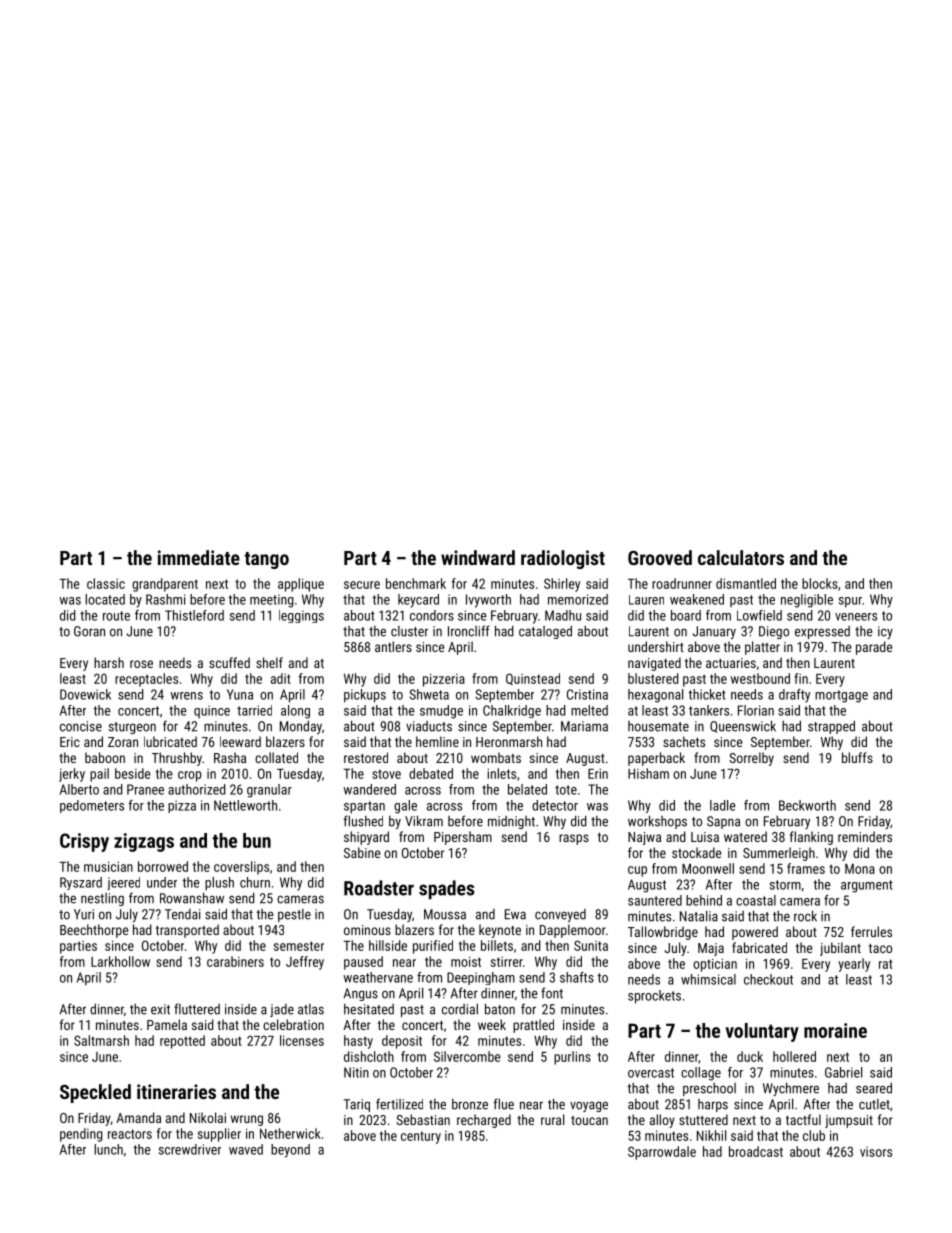 This screenshot has width=952, height=1233. I want to click on parade, so click(874, 648).
